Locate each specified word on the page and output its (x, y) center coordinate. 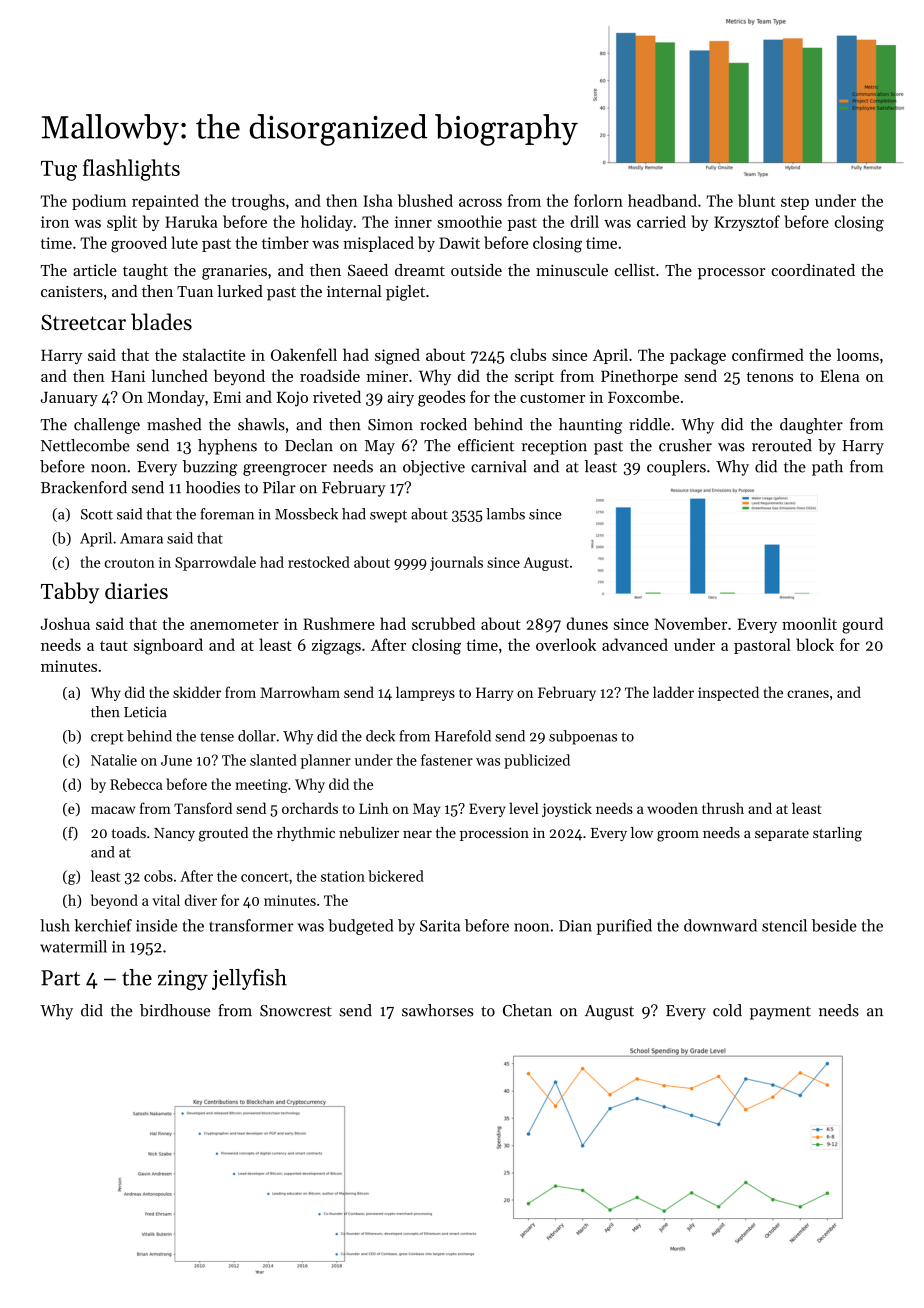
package (698, 356)
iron (55, 222)
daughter (811, 426)
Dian (575, 926)
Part (60, 978)
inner (413, 222)
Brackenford (84, 487)
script (534, 377)
